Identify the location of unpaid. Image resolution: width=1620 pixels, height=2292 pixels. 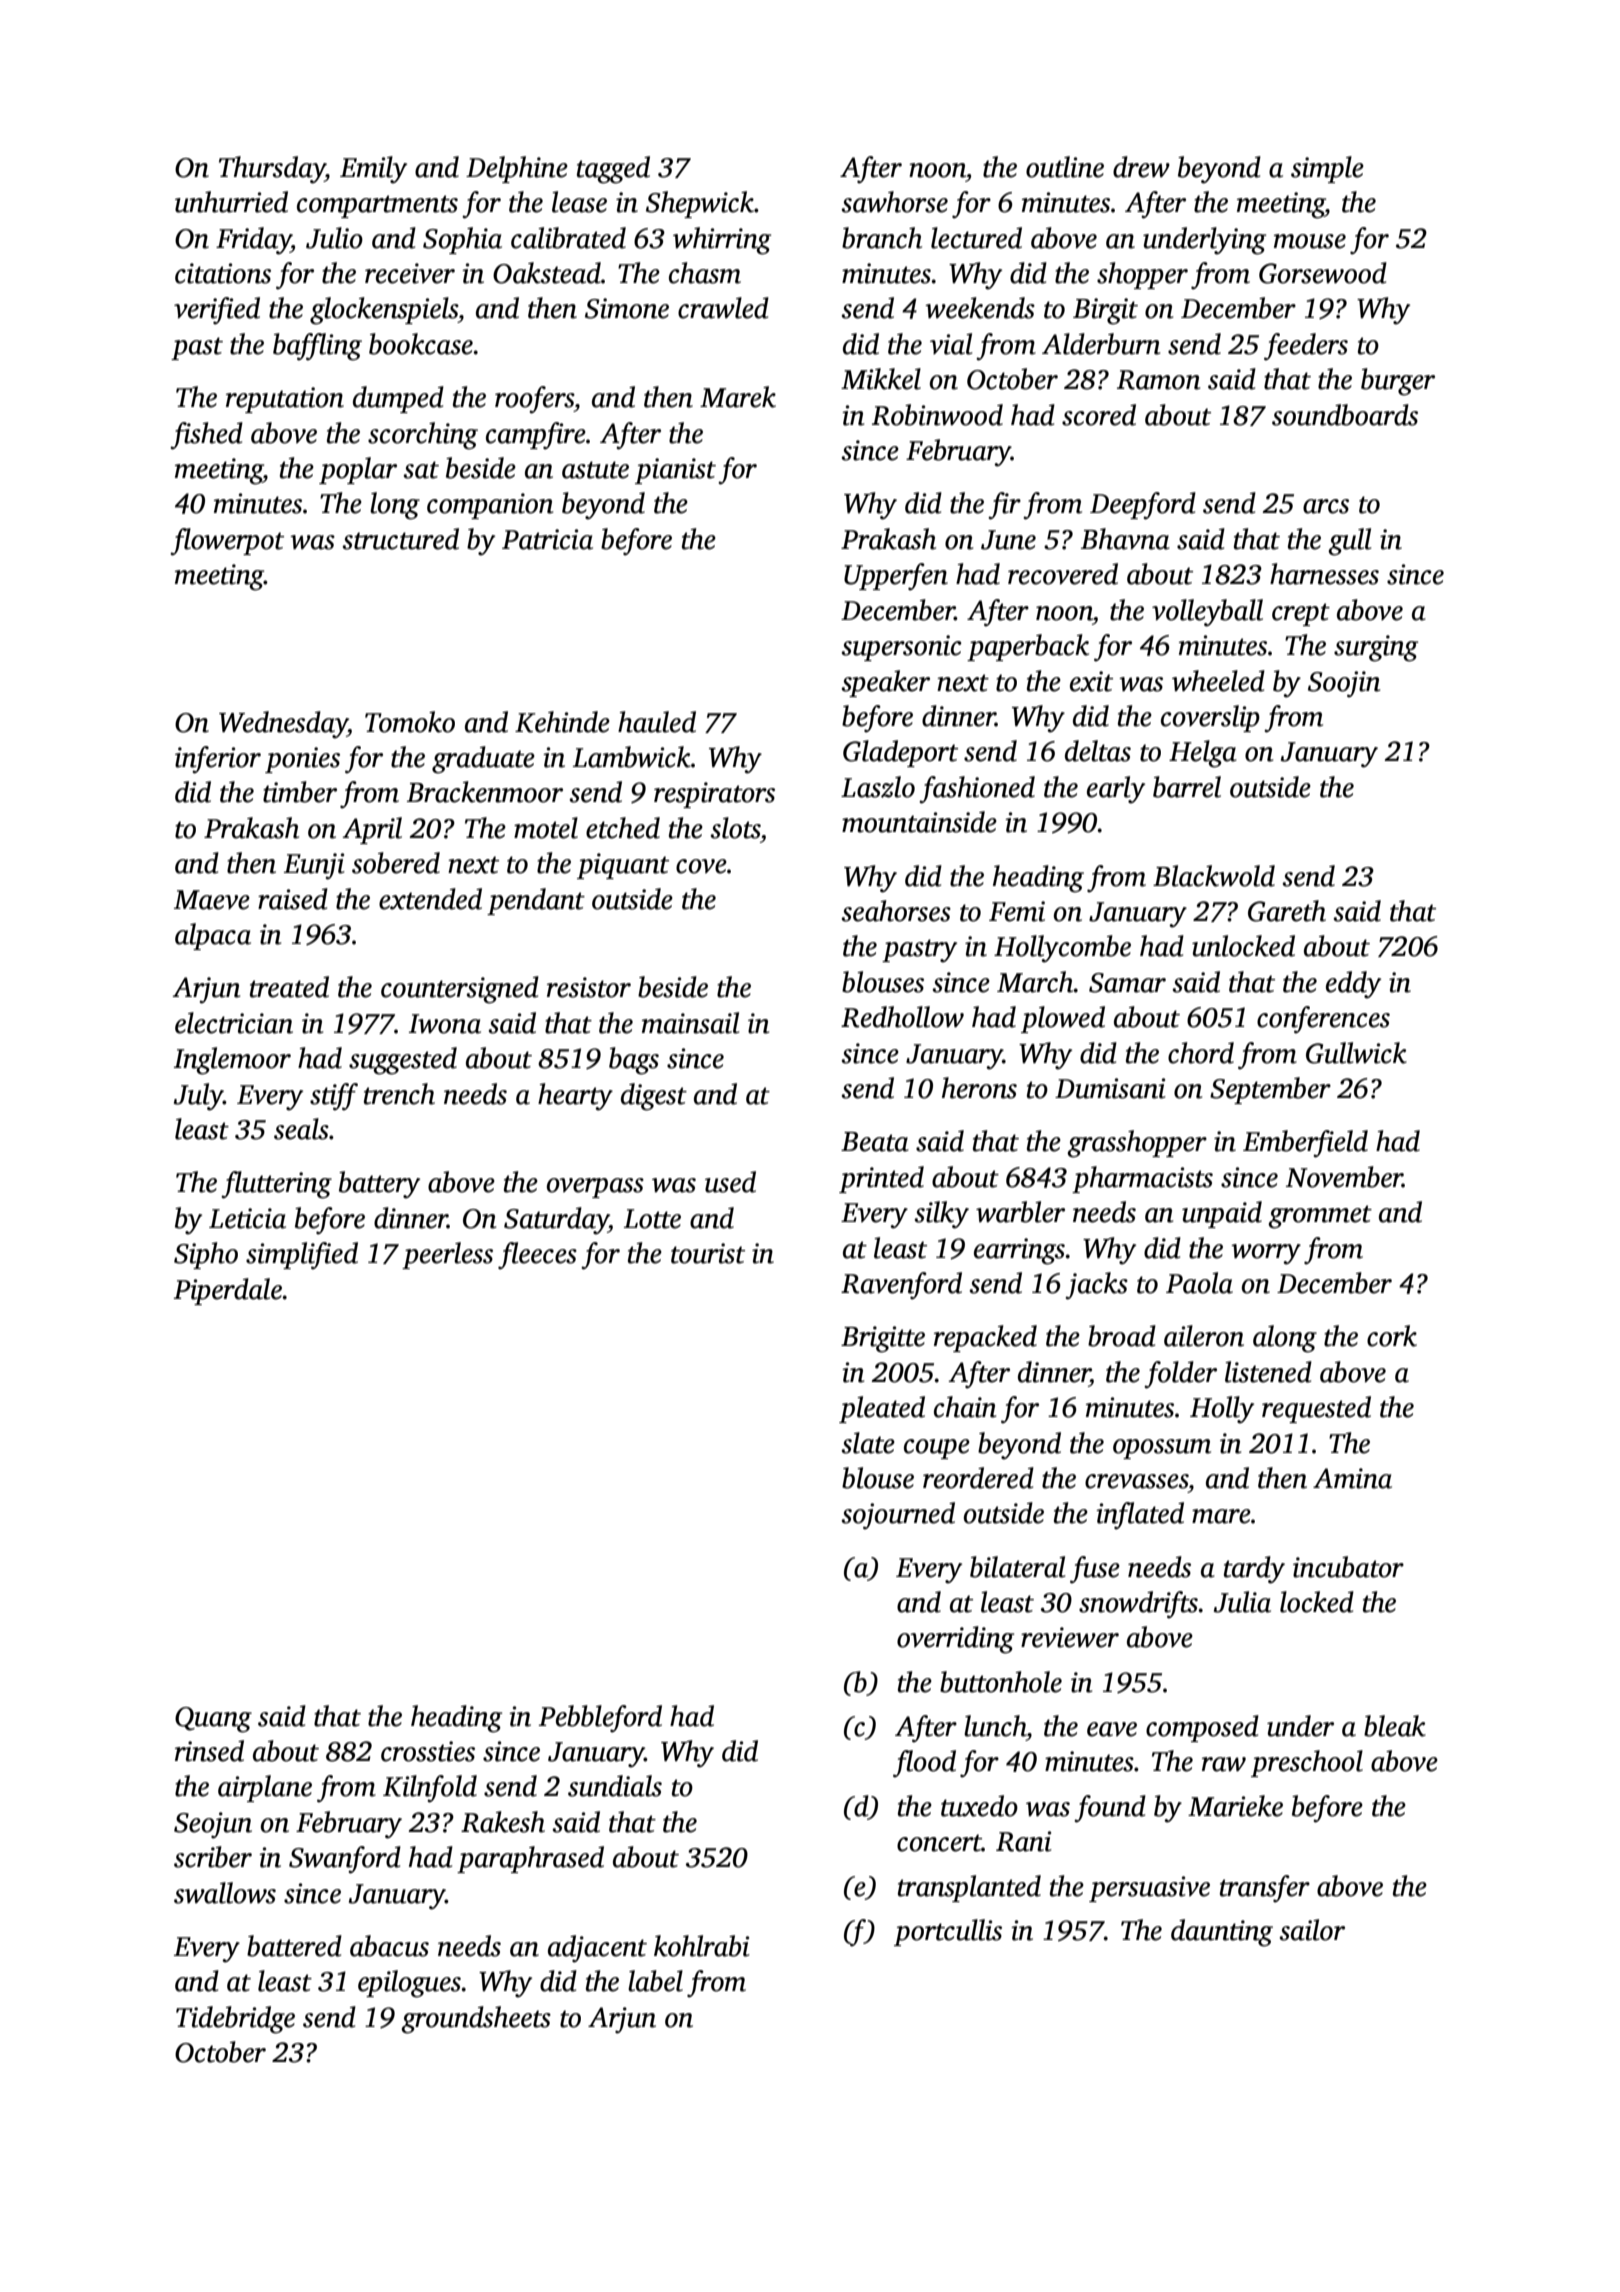
(1222, 1214).
